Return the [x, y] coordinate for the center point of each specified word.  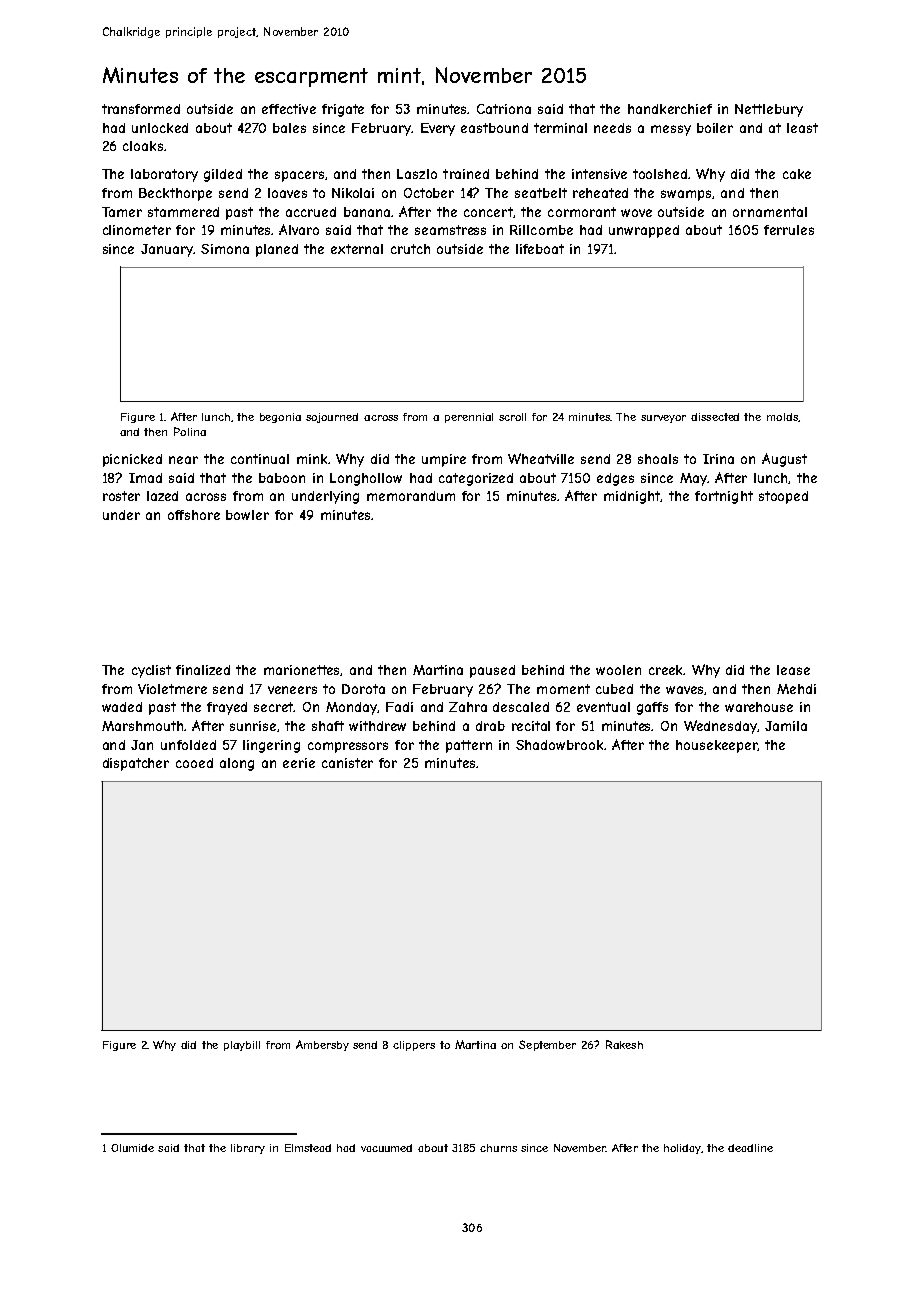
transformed [141, 109]
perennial [469, 418]
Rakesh [624, 1044]
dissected [715, 417]
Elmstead [308, 1148]
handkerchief [670, 109]
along [237, 764]
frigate [343, 110]
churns [498, 1148]
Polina [190, 431]
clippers [414, 1046]
